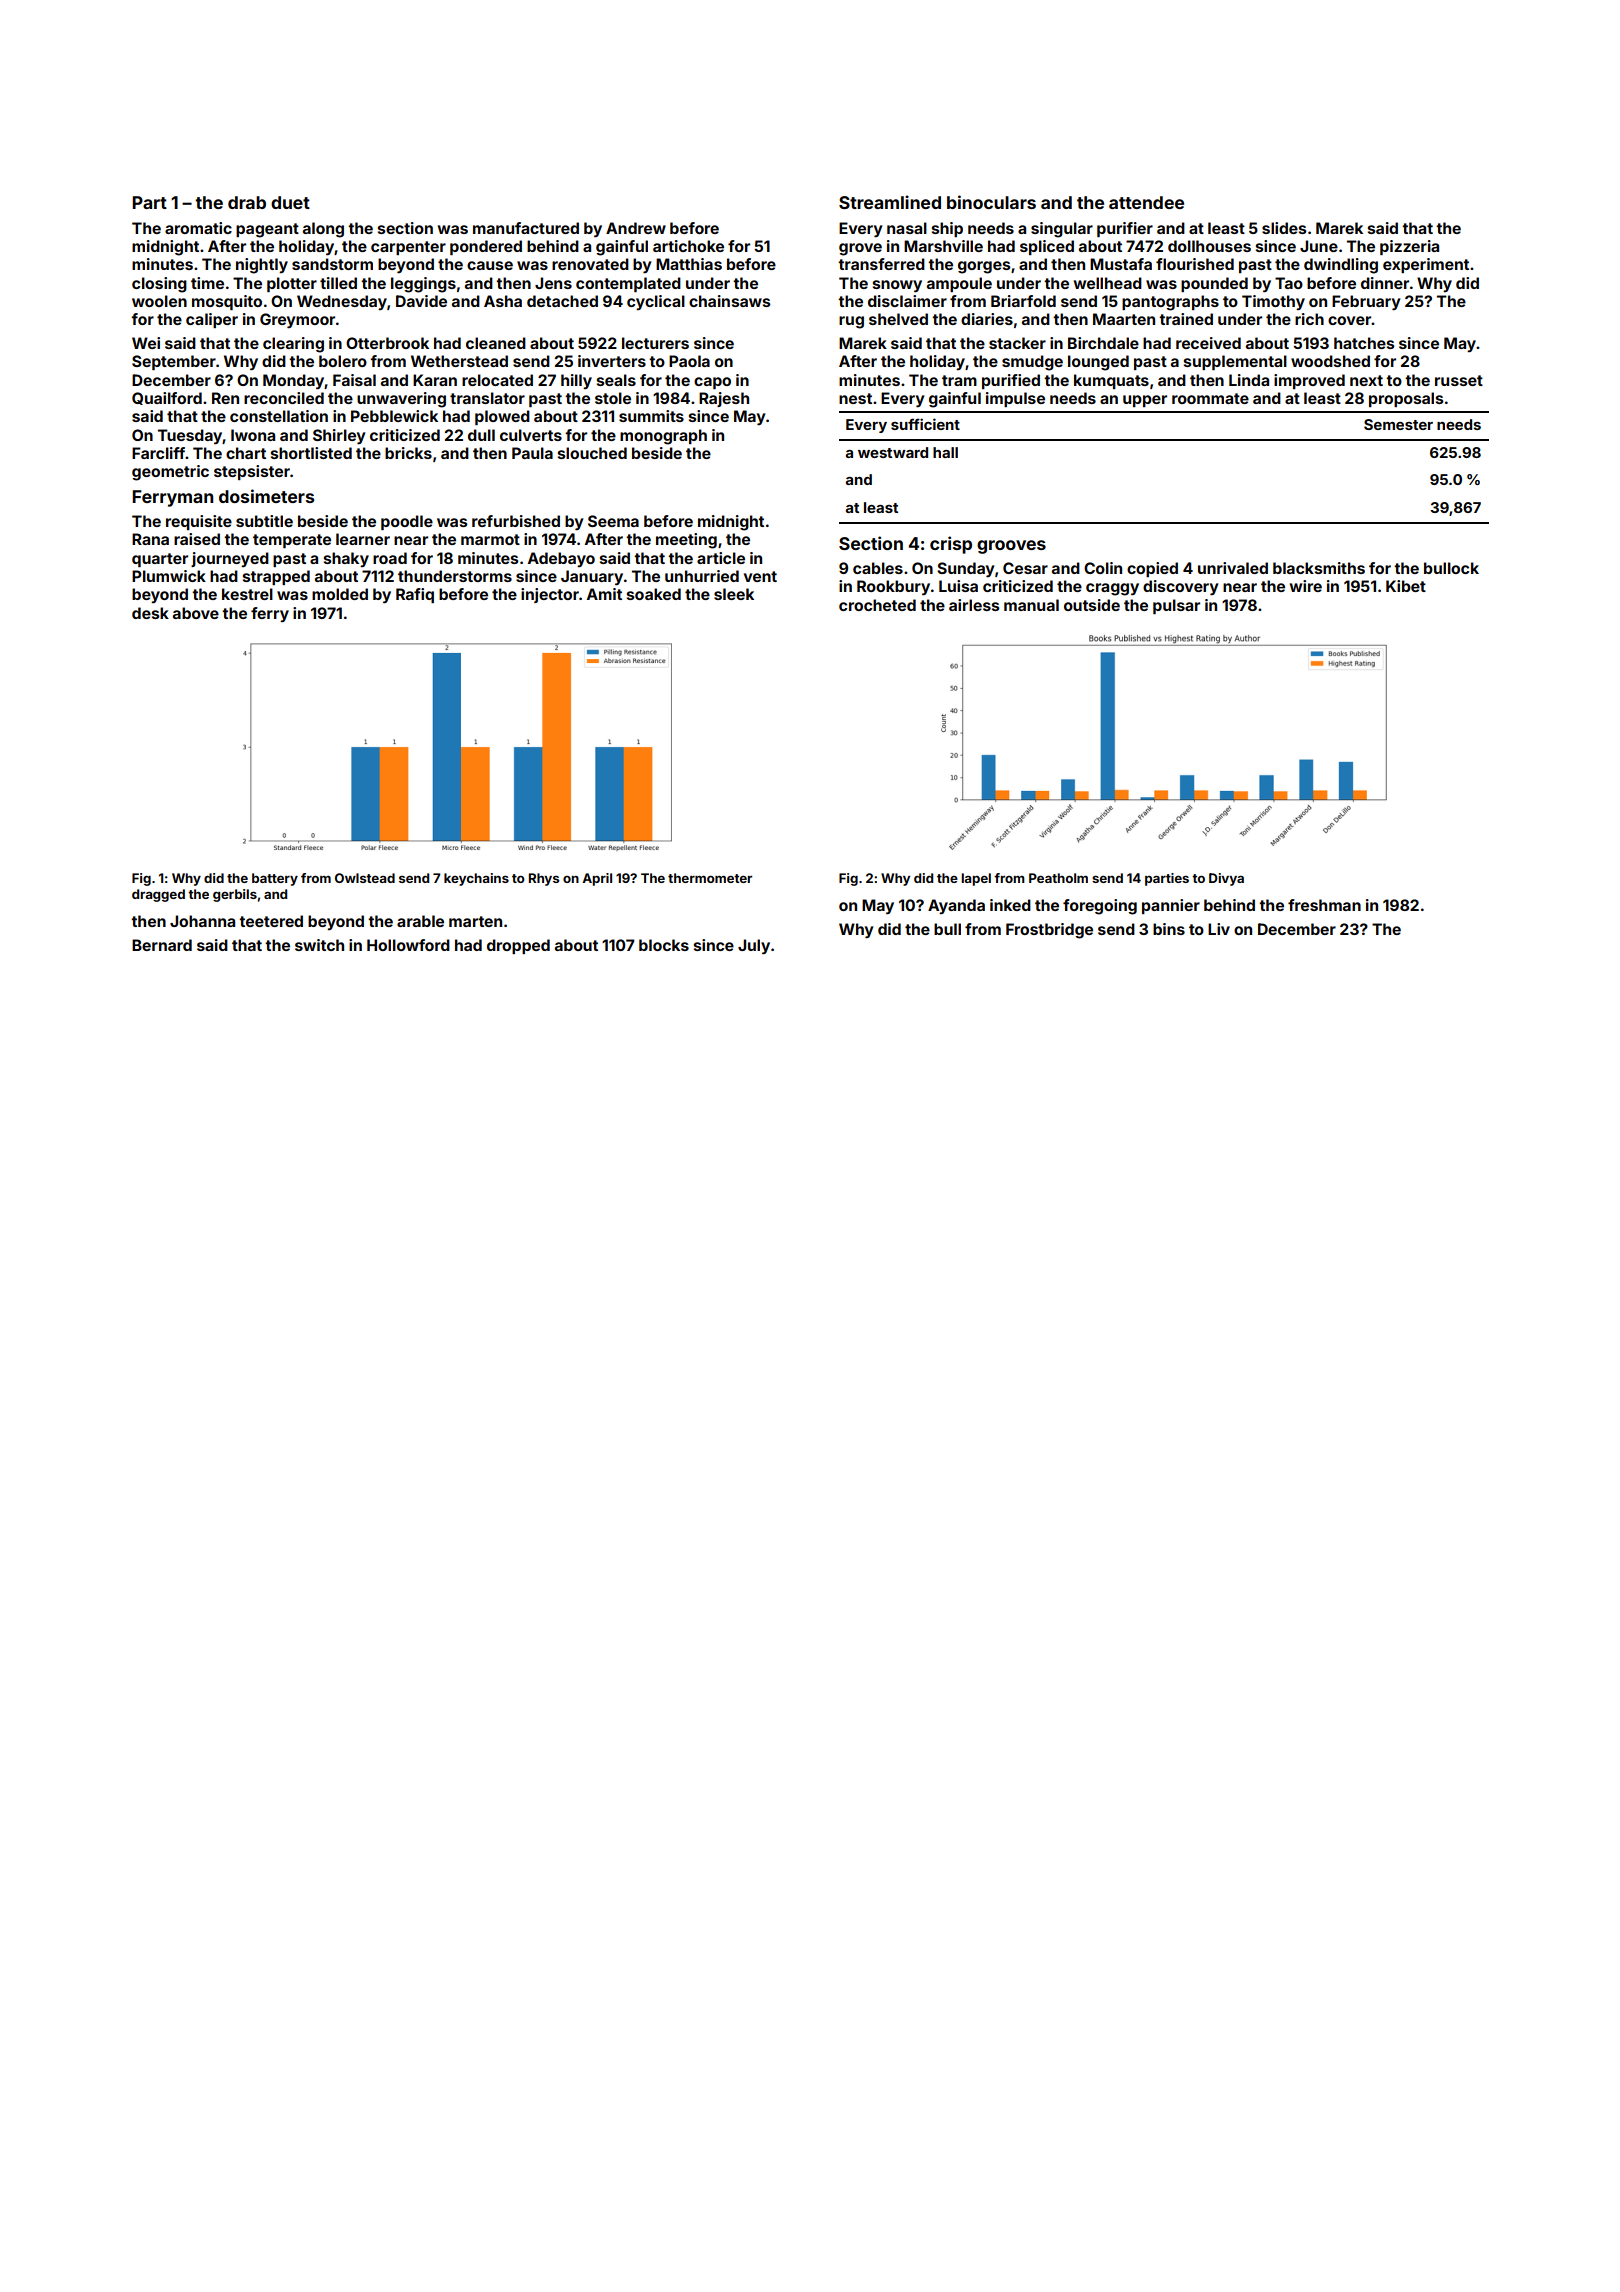  Describe the element at coordinates (1406, 586) in the screenshot. I see `Kibet` at that location.
